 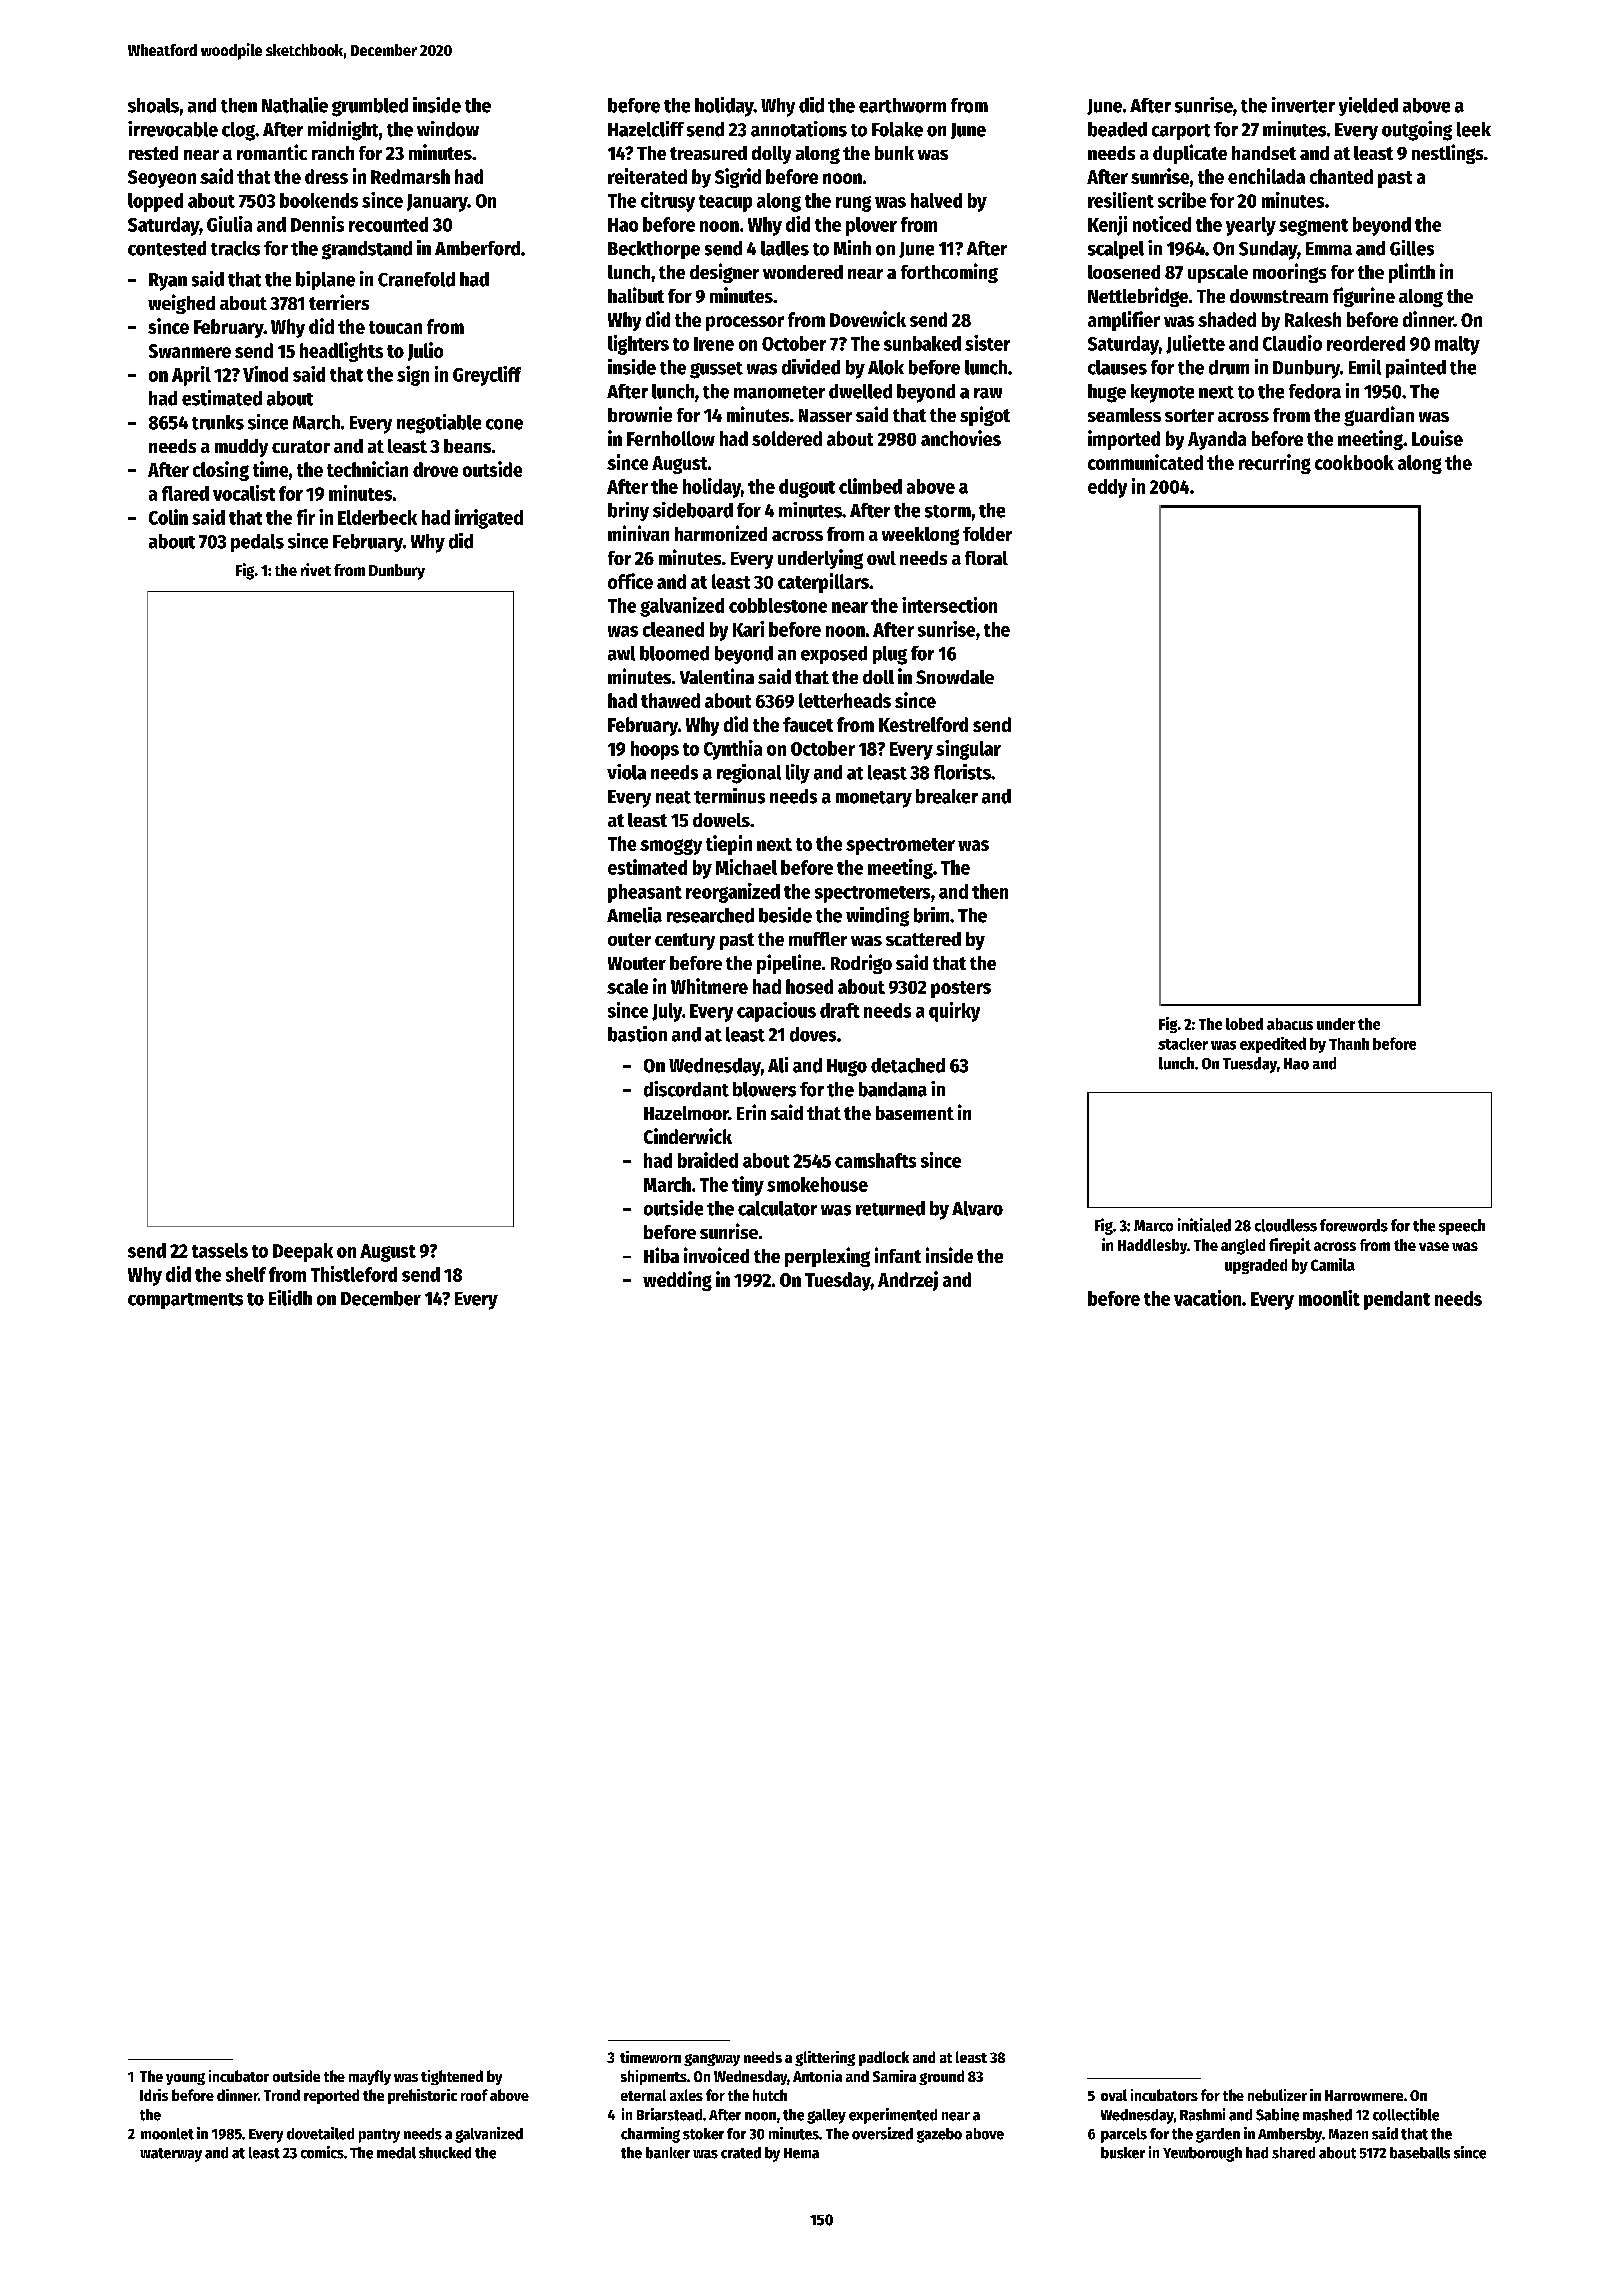 What do you see at coordinates (908, 1281) in the image?
I see `Andrzej` at bounding box center [908, 1281].
